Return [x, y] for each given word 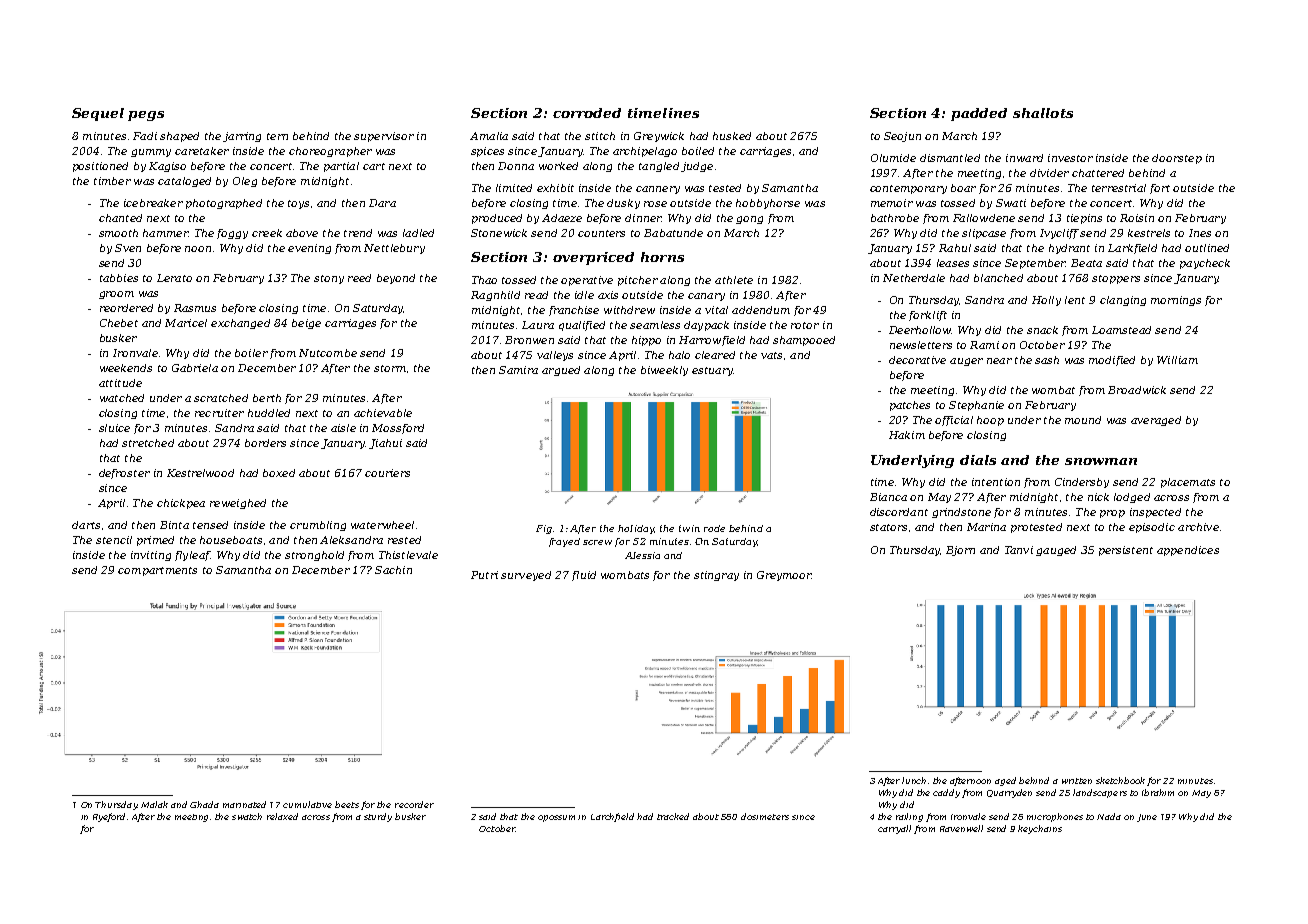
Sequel [98, 114]
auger [966, 362]
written [1077, 781]
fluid [584, 576]
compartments [157, 571]
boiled [698, 151]
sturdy [378, 817]
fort [1160, 189]
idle [584, 295]
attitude [120, 383]
